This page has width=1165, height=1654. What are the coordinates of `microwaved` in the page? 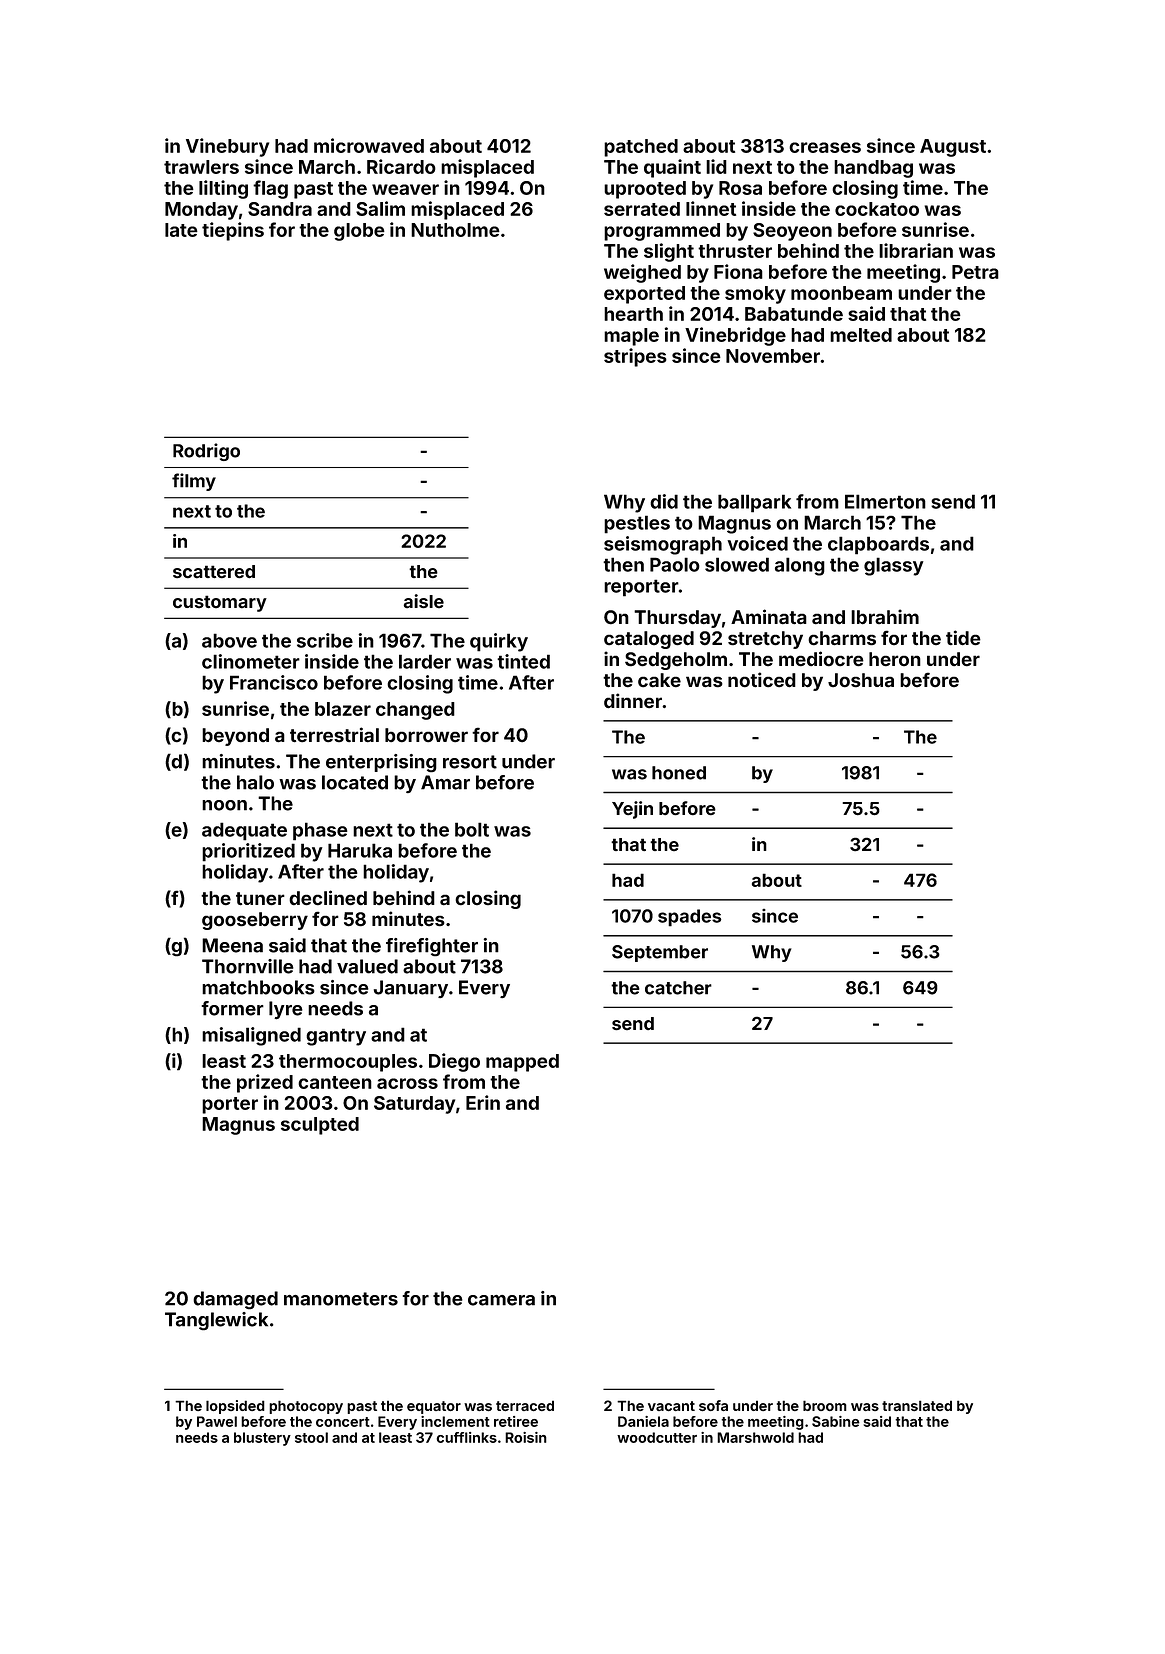 It's located at (369, 145).
